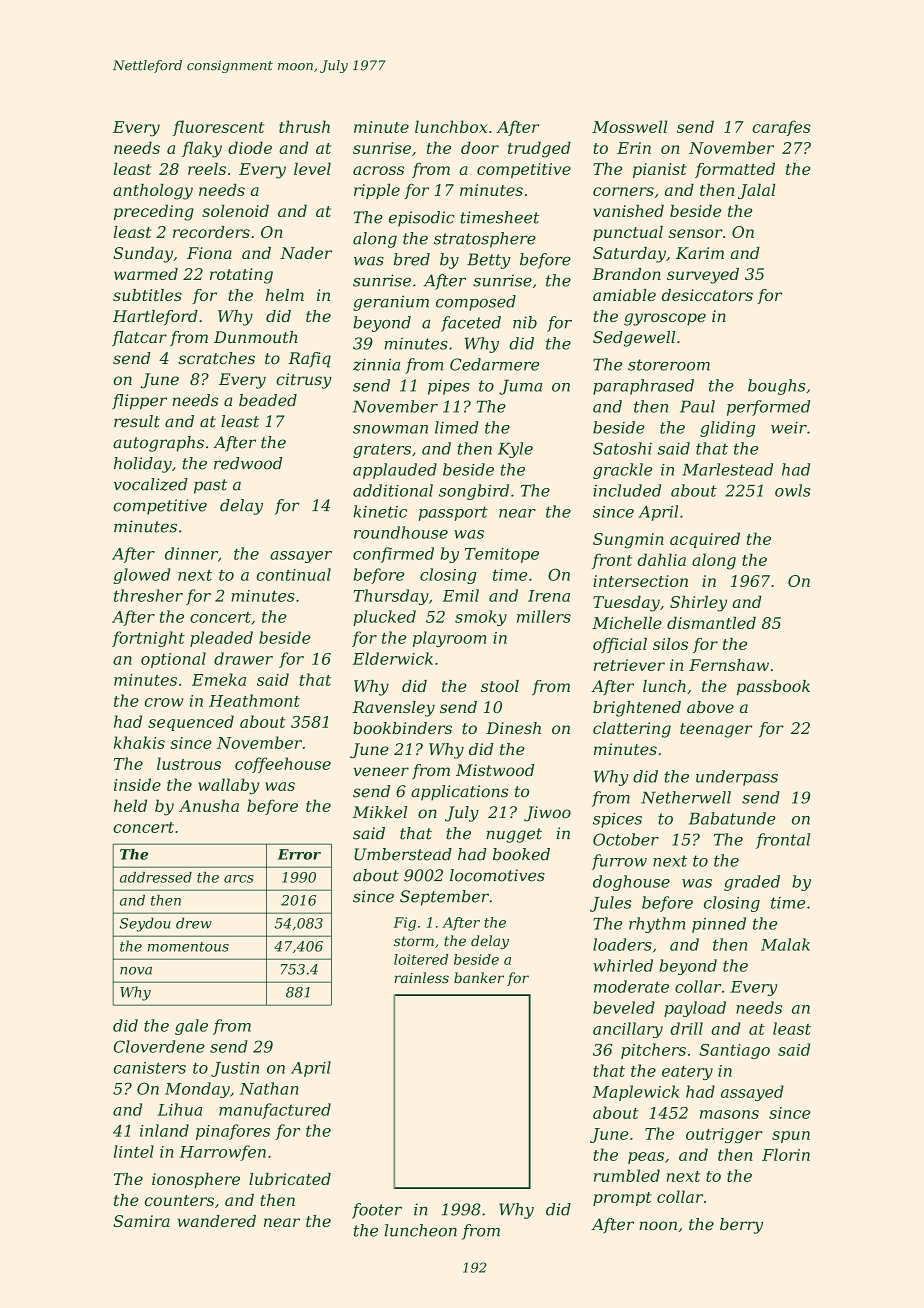  What do you see at coordinates (377, 1211) in the image?
I see `footer` at bounding box center [377, 1211].
